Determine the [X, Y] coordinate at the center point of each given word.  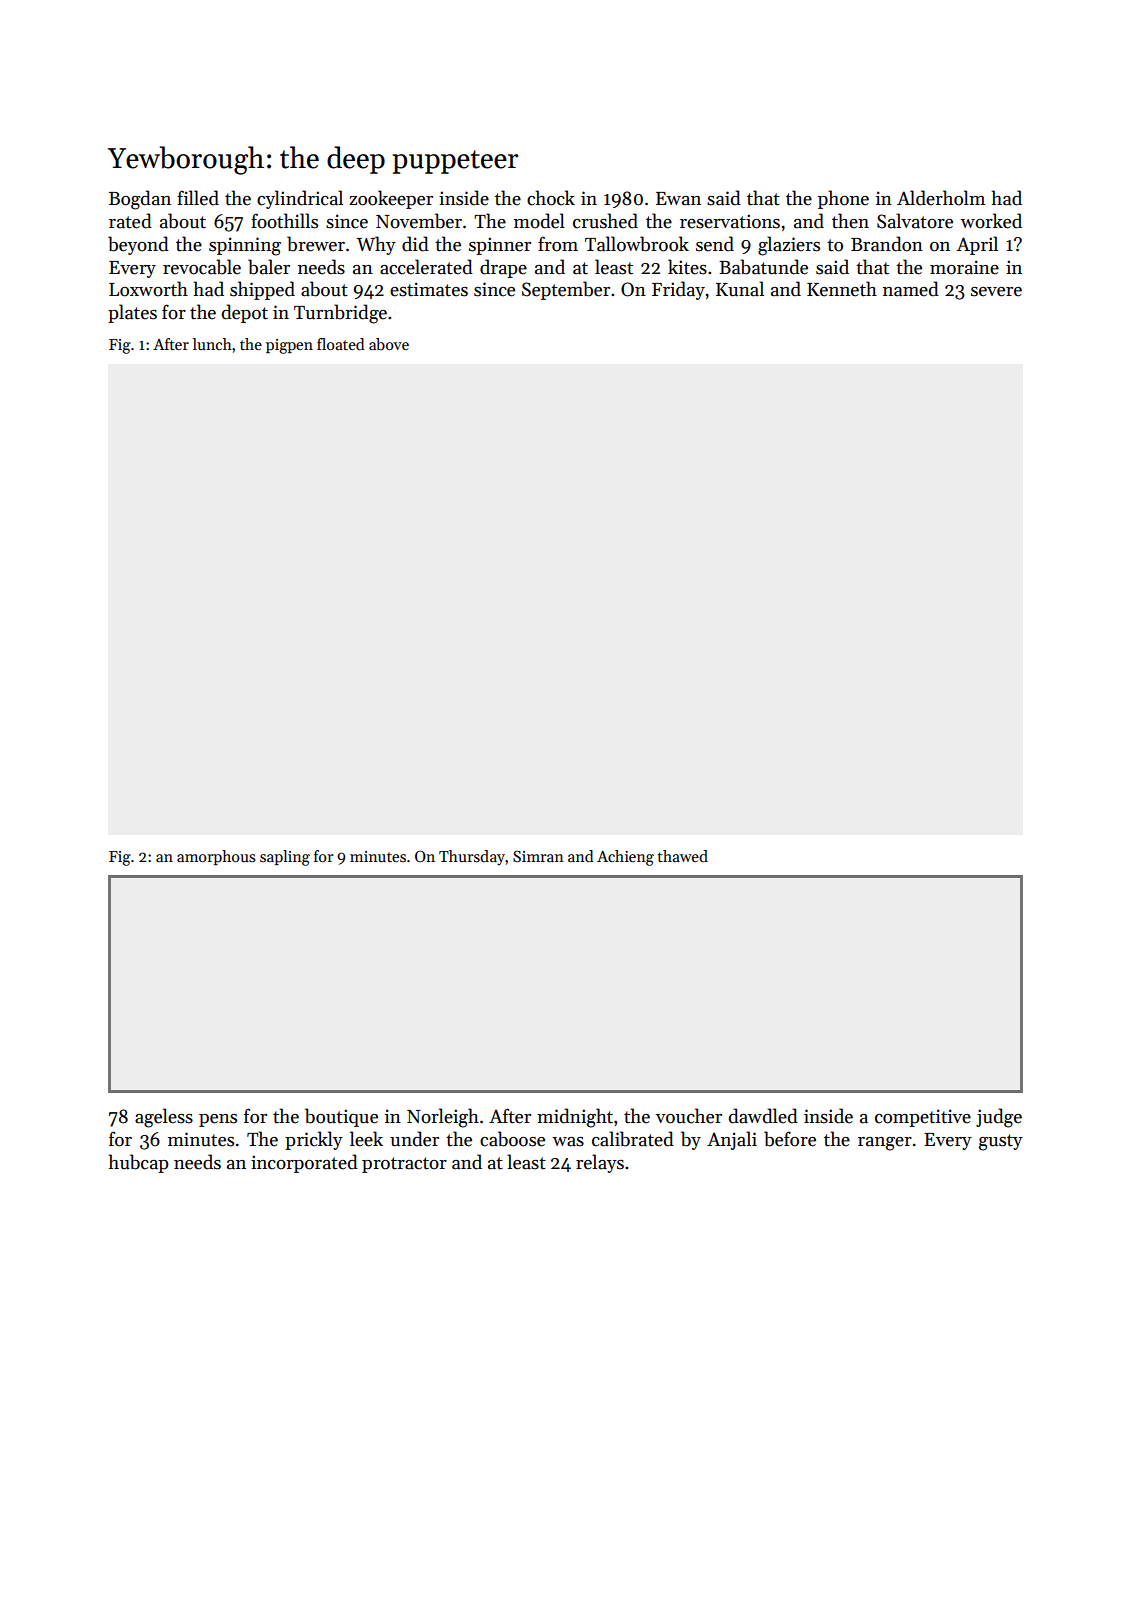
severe [996, 292]
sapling [285, 858]
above [389, 344]
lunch [212, 344]
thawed [682, 856]
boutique [341, 1117]
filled [198, 198]
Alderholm [941, 198]
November [419, 221]
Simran [538, 856]
